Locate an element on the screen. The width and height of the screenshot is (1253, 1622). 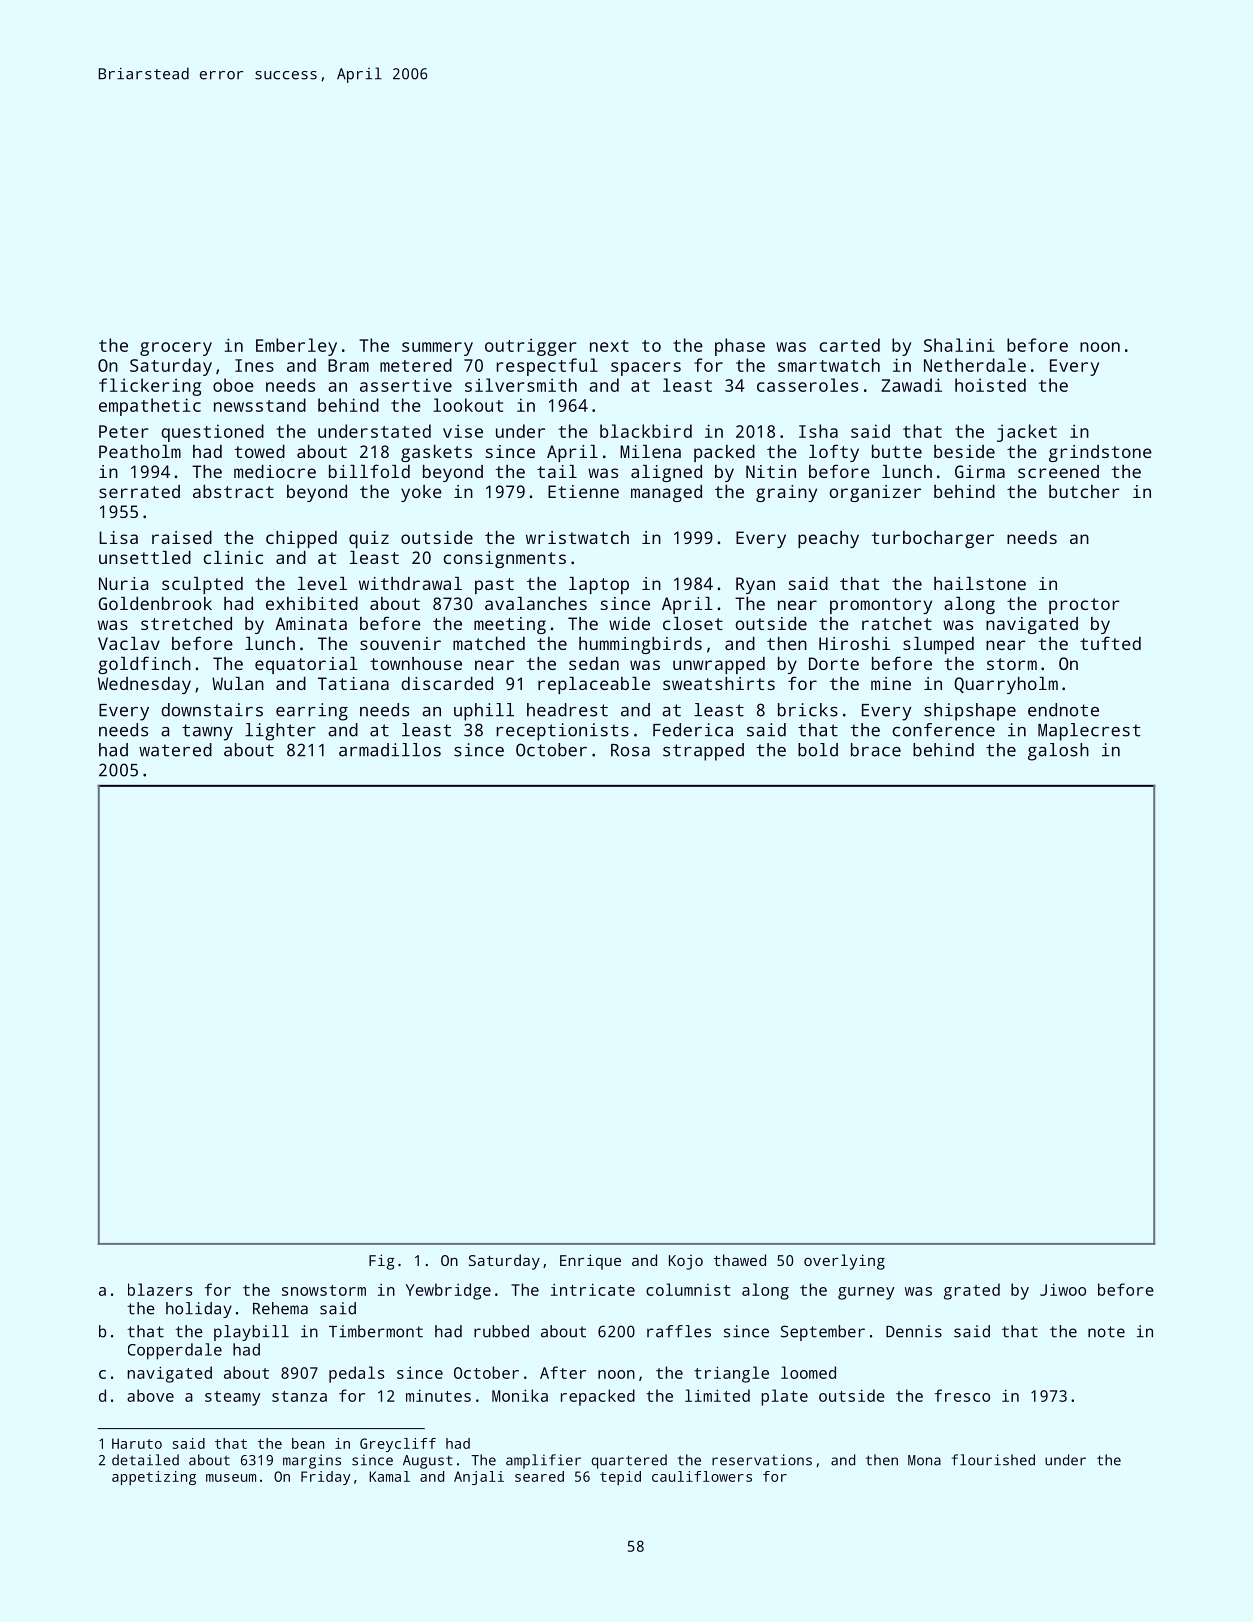
Emberley is located at coordinates (296, 347).
